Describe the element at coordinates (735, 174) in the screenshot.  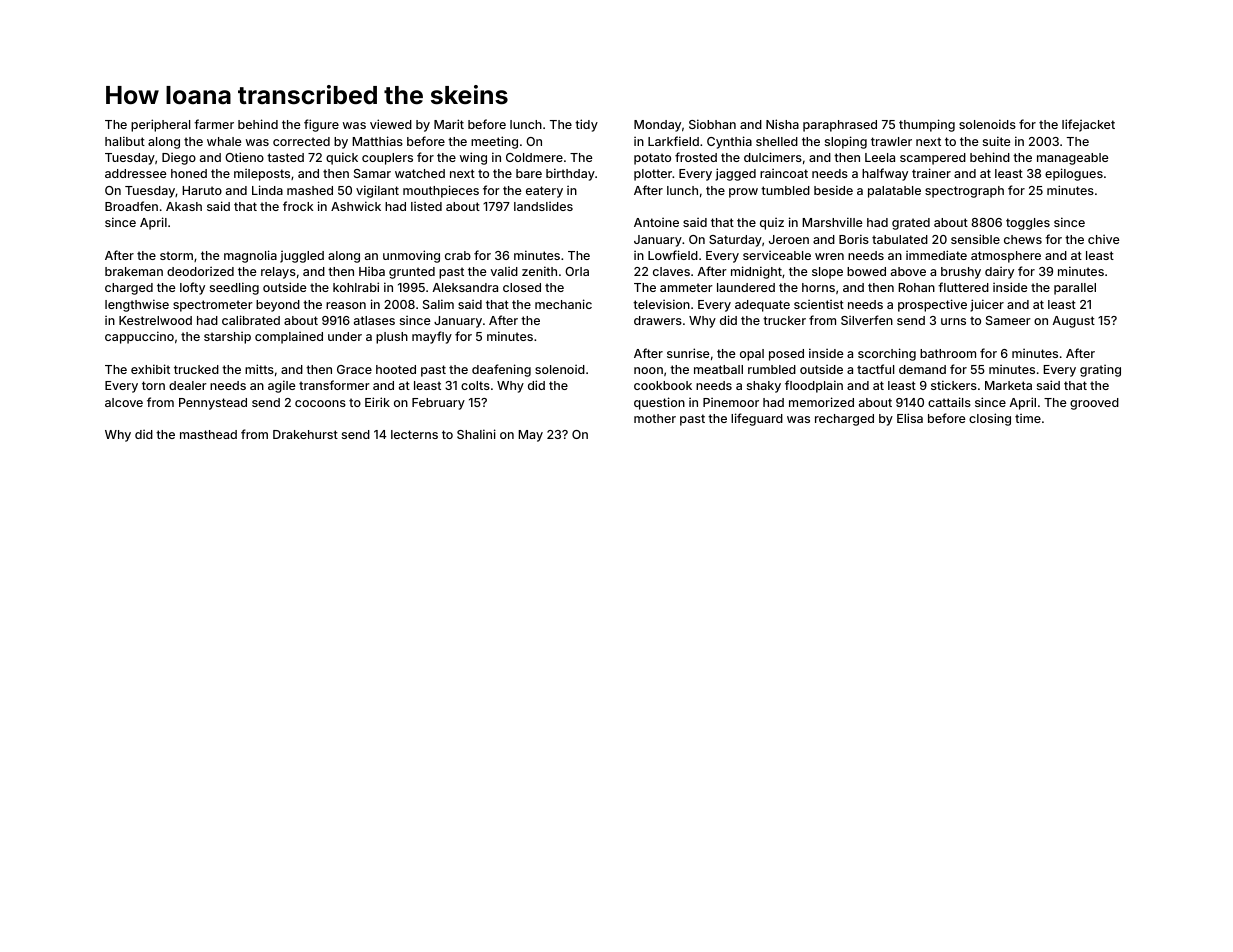
I see `jagged` at that location.
